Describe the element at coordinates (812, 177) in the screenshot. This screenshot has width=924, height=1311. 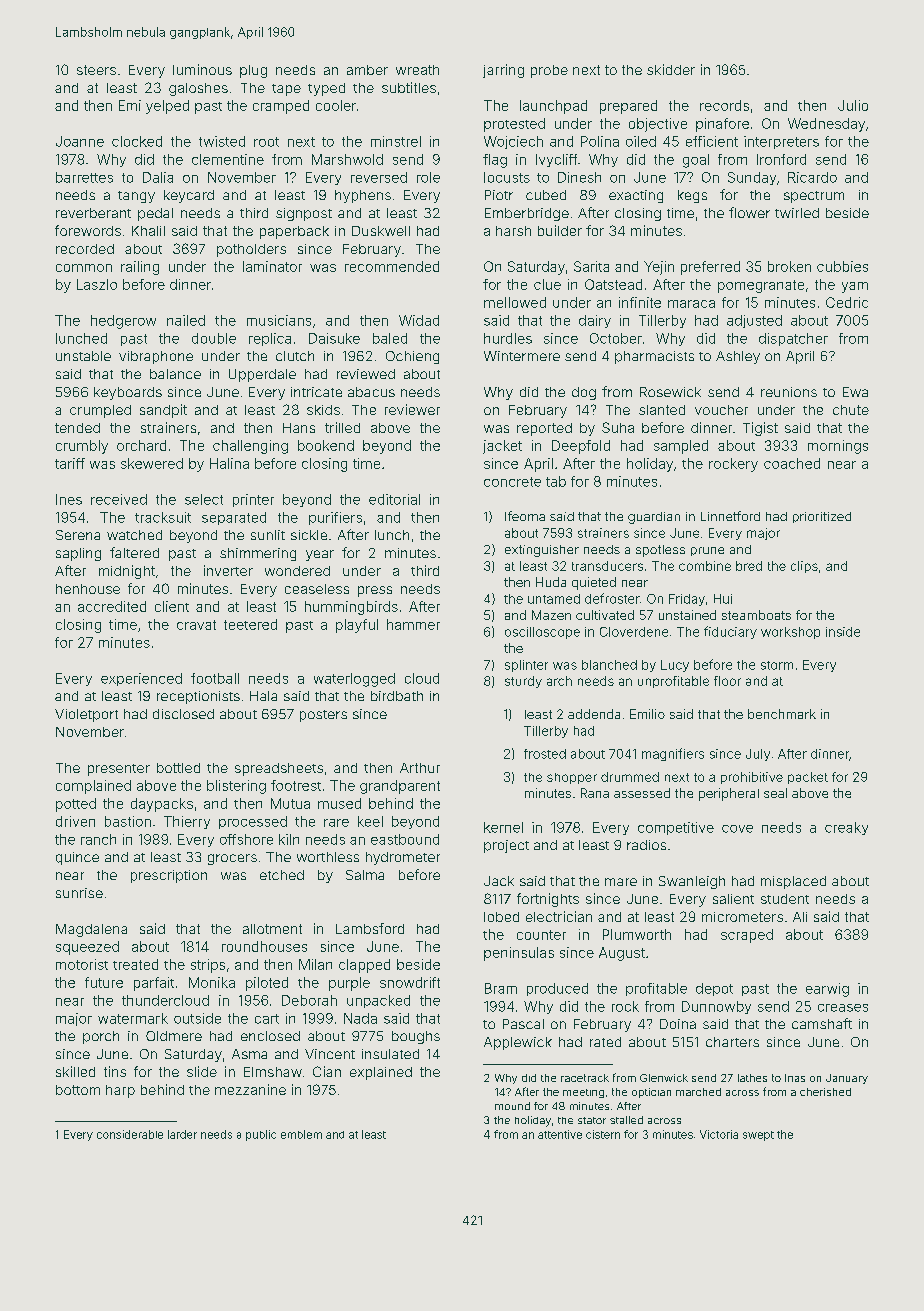
I see `Ricardo` at that location.
